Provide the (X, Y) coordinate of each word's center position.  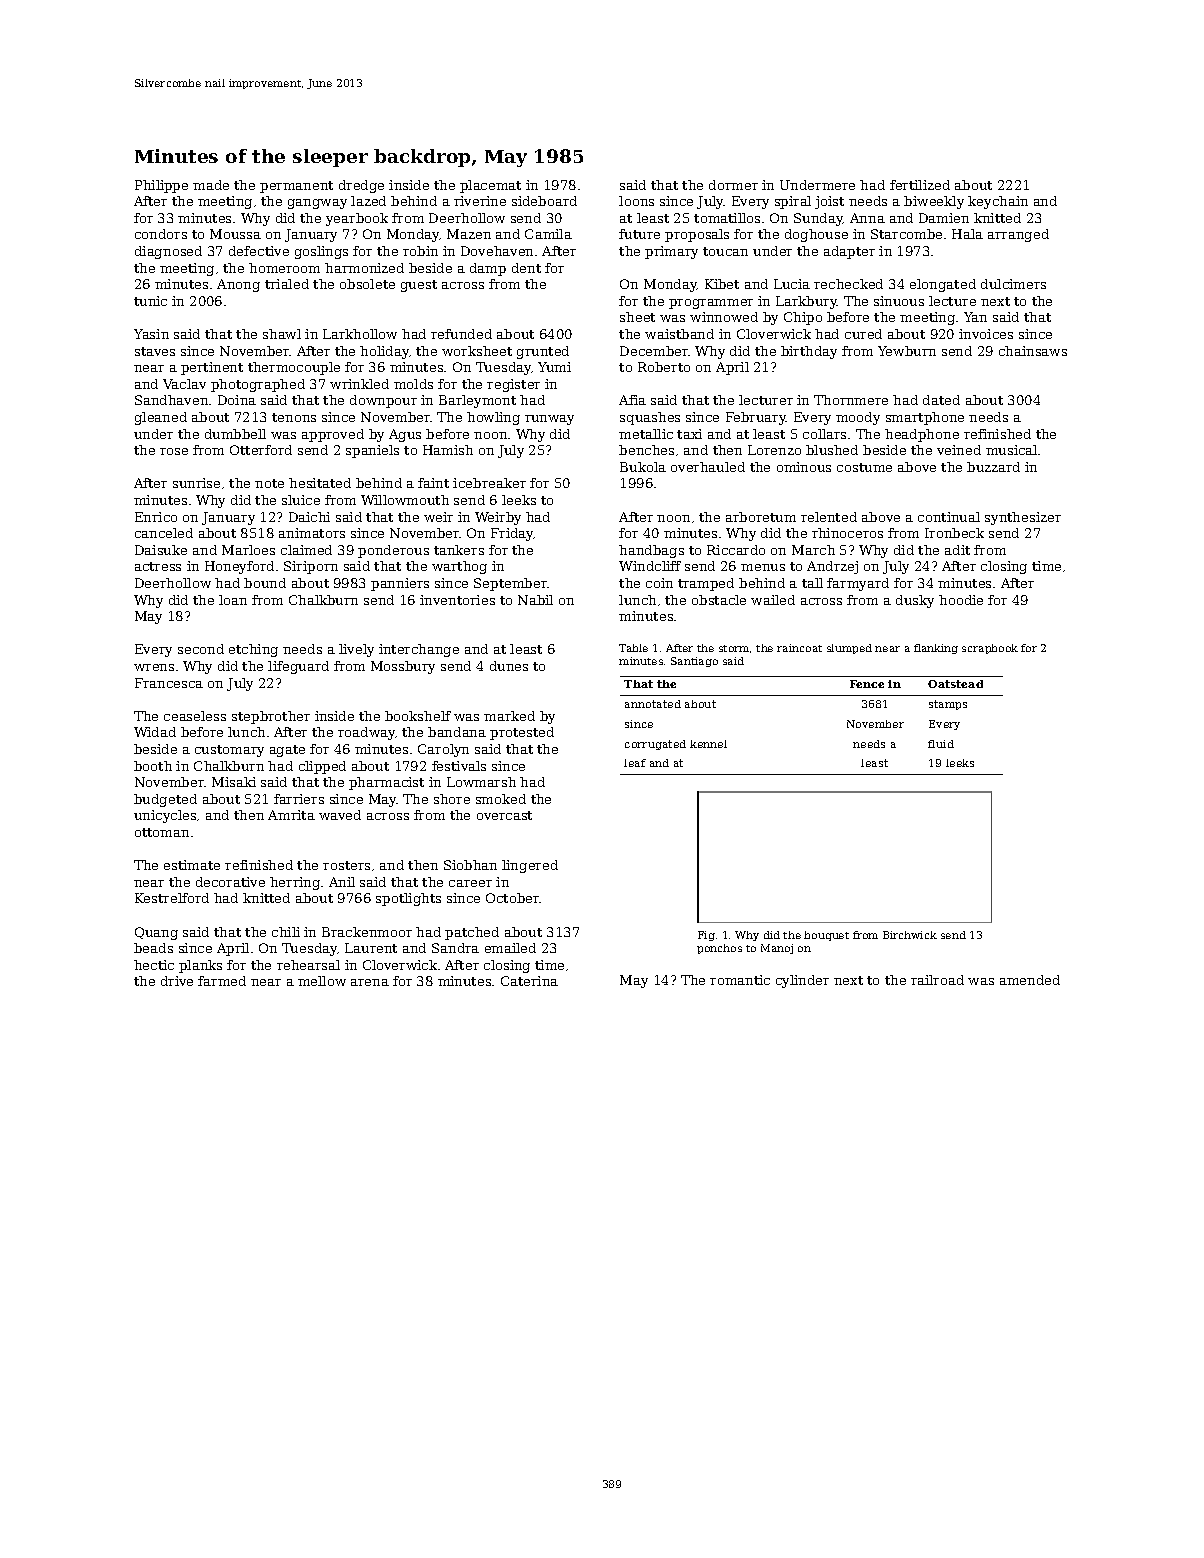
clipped (322, 767)
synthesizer (1023, 518)
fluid (941, 744)
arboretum (761, 517)
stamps (948, 705)
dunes (509, 666)
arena (370, 982)
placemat (490, 186)
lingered (530, 866)
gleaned (161, 418)
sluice (301, 500)
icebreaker (489, 483)
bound (265, 583)
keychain (998, 202)
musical (1011, 450)
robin (420, 251)
